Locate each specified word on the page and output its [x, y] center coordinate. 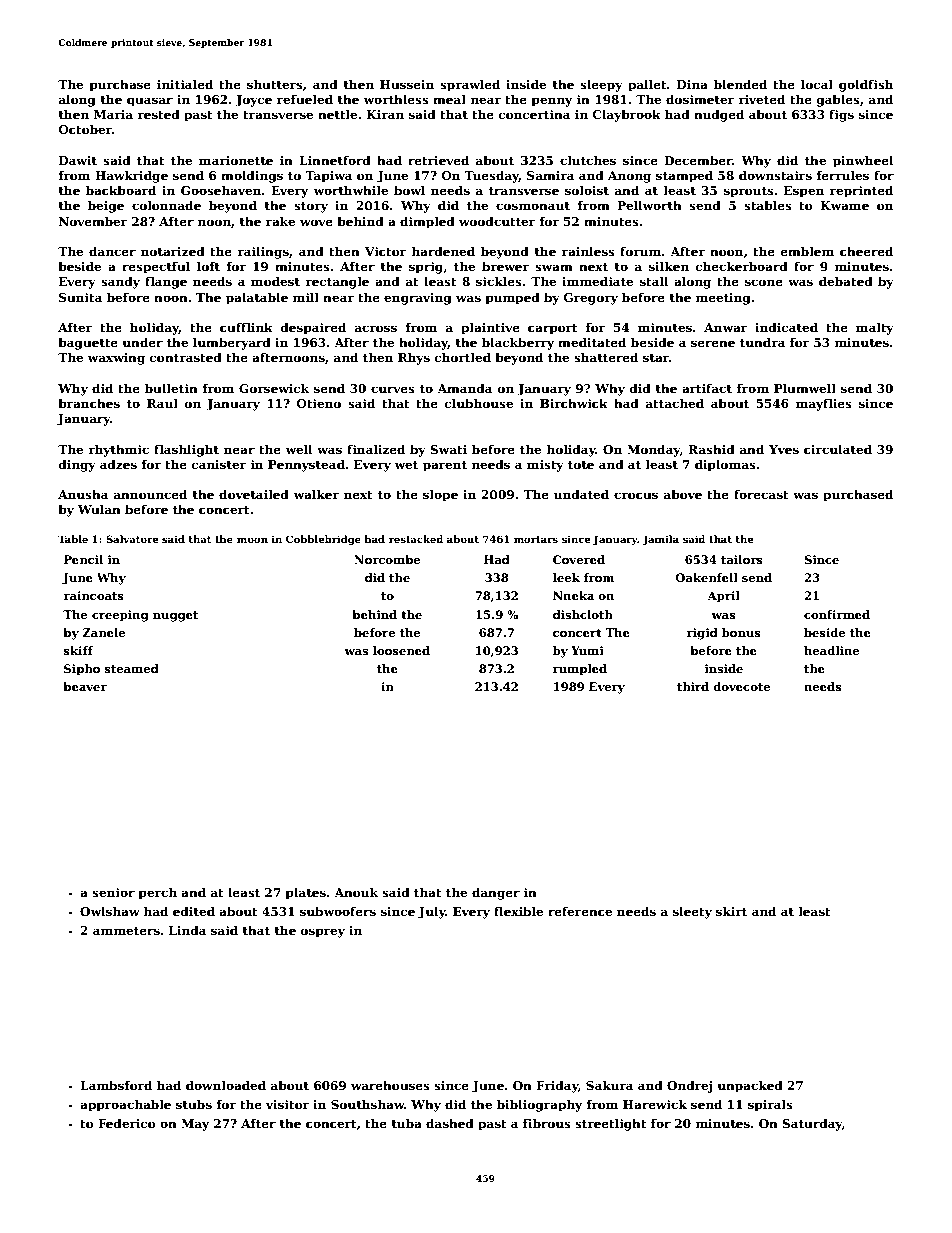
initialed [185, 84]
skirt [731, 911]
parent [445, 466]
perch [158, 893]
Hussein [407, 84]
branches [89, 403]
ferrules [842, 175]
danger [496, 893]
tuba [407, 1123]
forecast [761, 494]
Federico [127, 1123]
